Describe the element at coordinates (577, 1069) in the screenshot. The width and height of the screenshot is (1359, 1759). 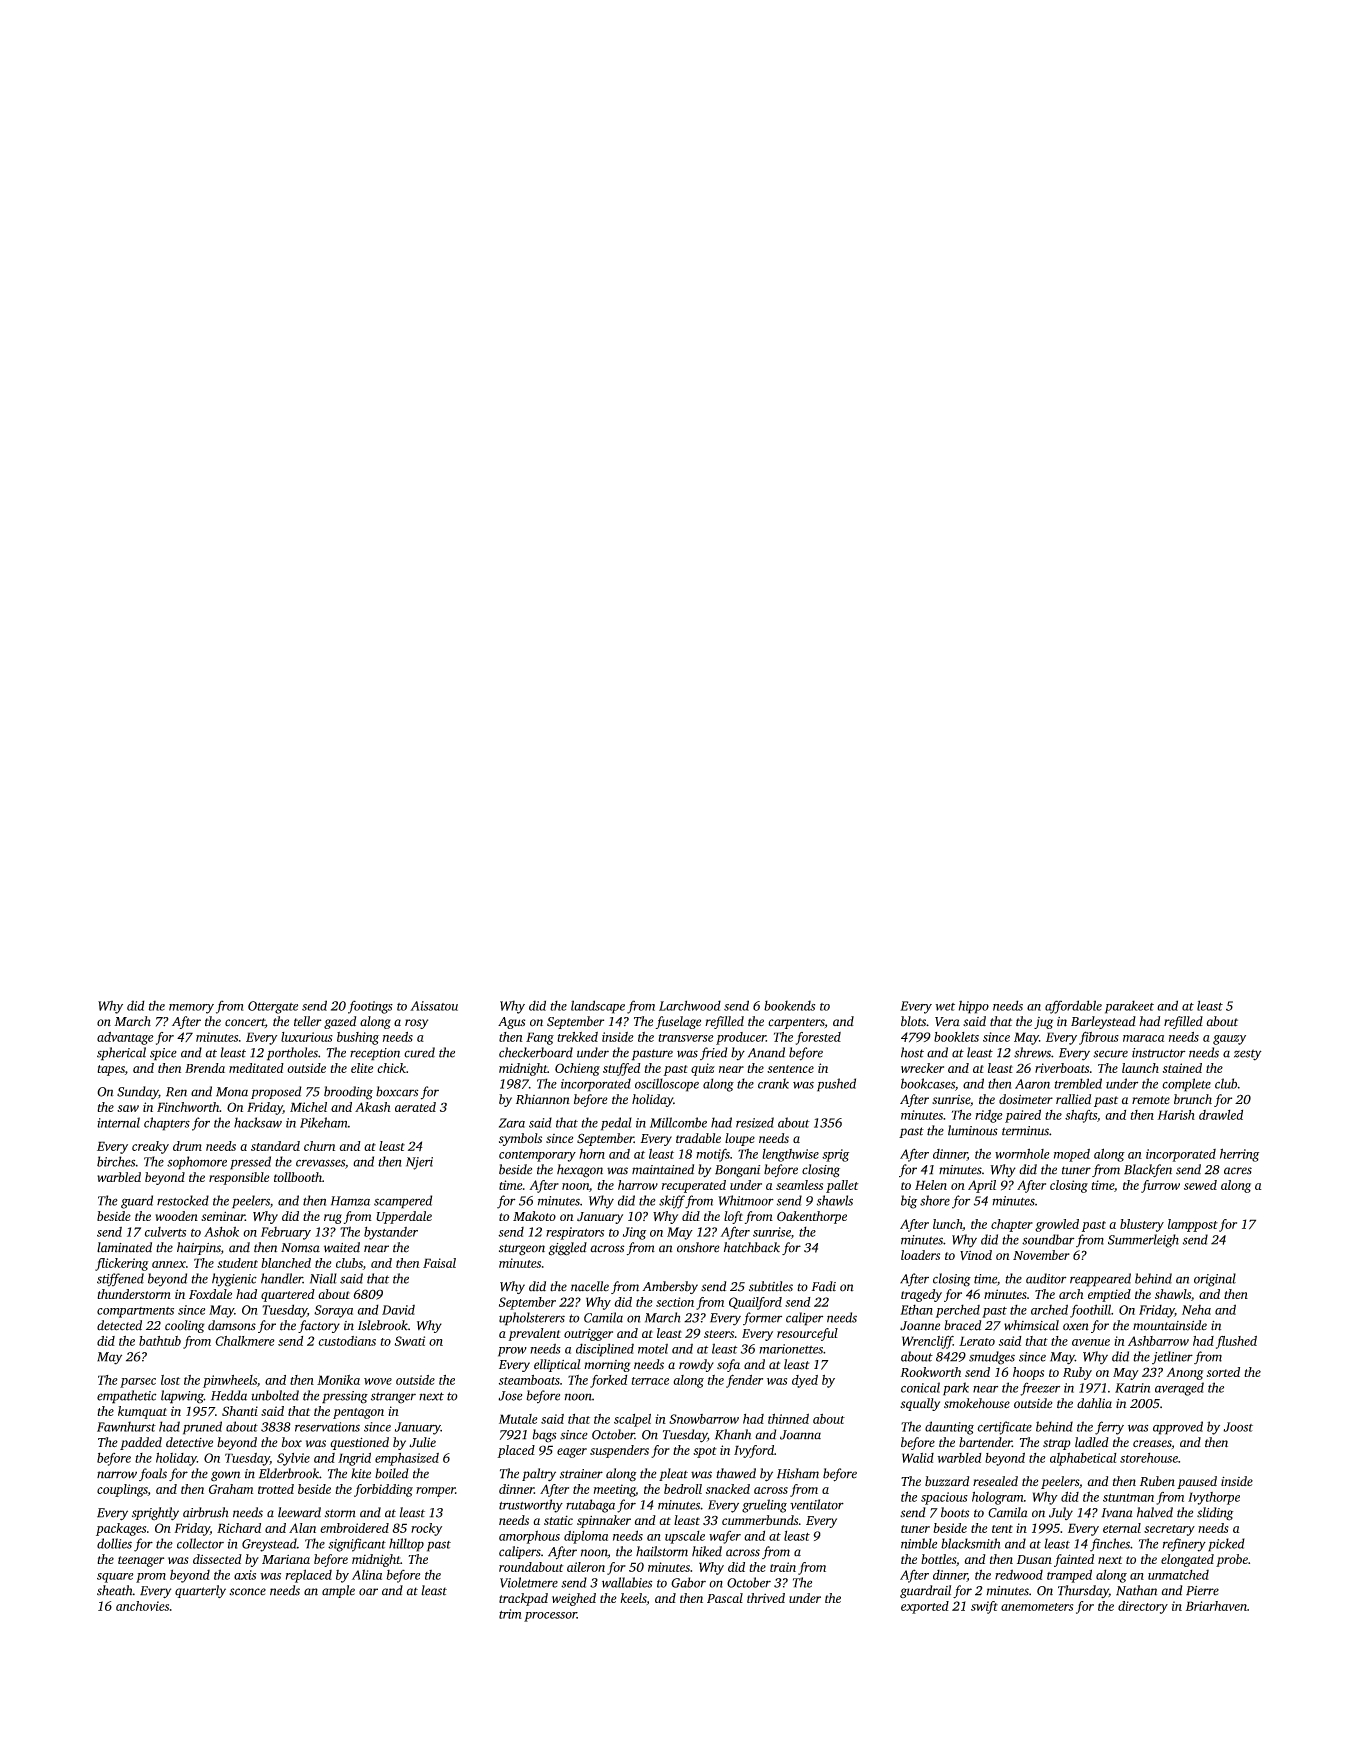
I see `Ochieng` at that location.
